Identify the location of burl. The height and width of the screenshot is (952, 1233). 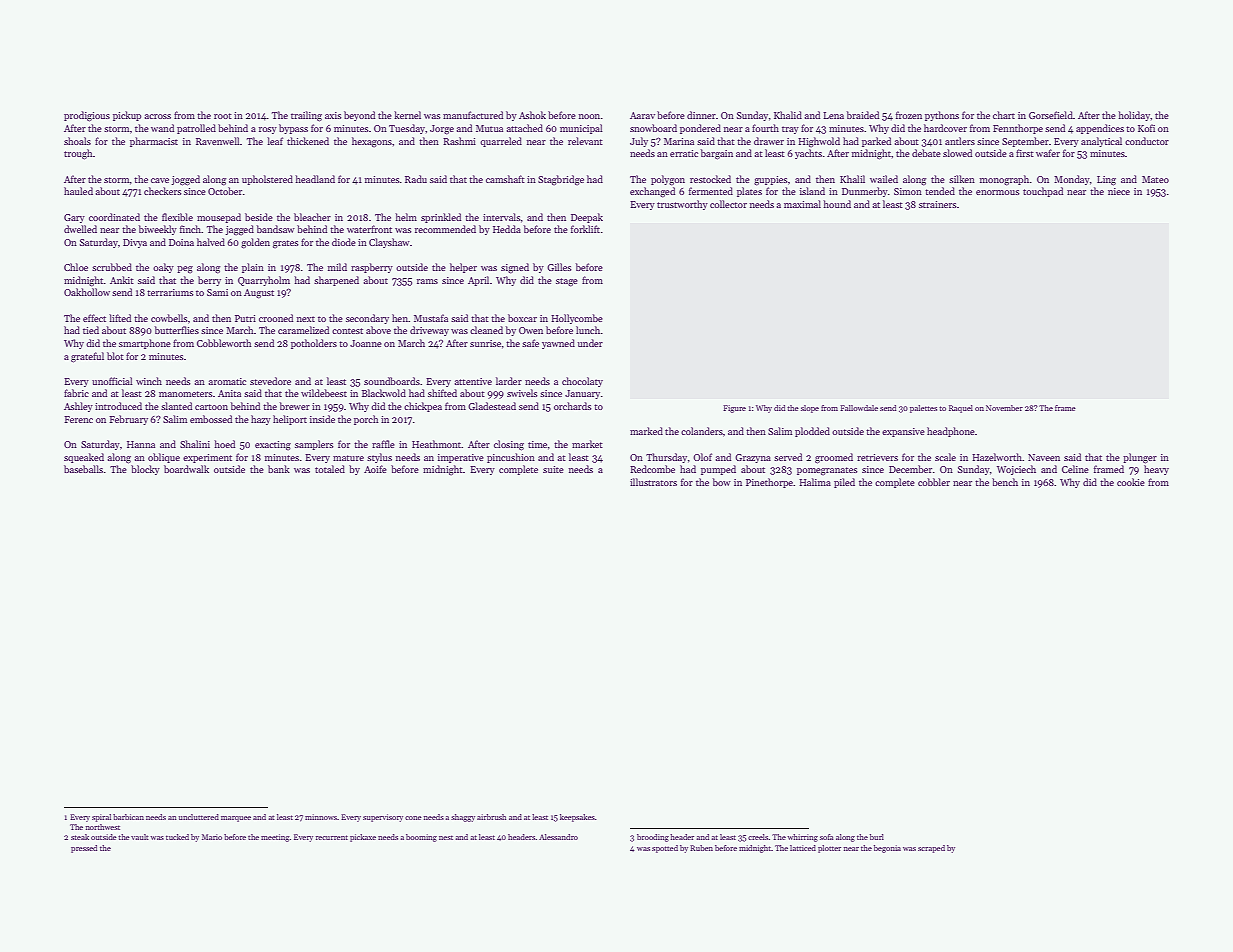
(877, 837).
